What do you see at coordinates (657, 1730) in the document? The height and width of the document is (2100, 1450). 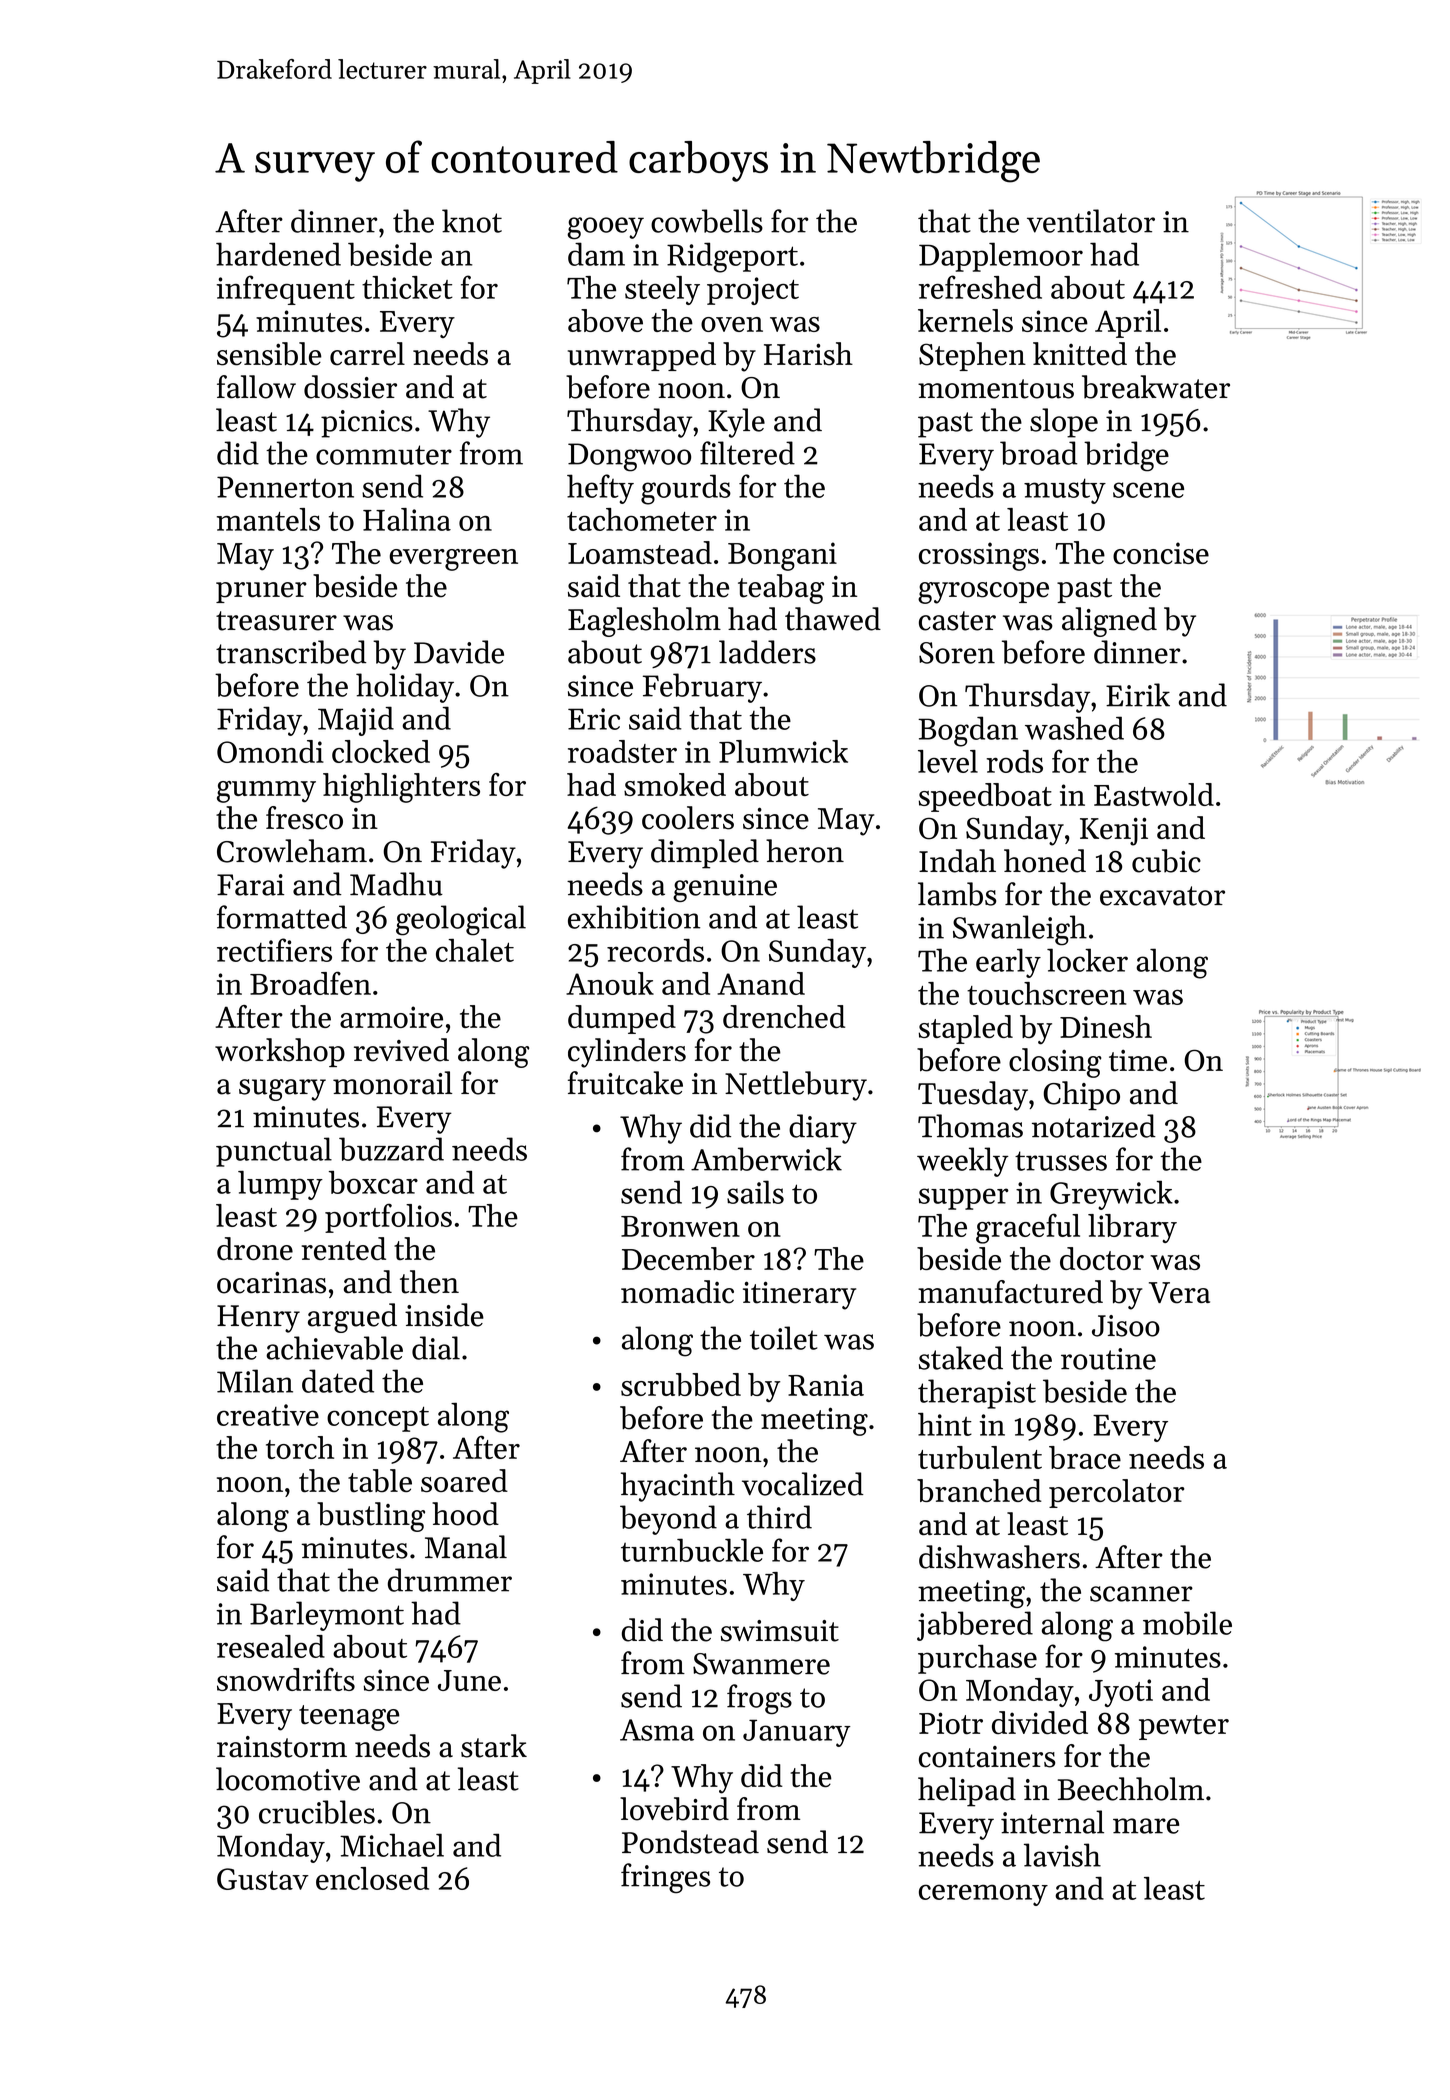 I see `Asma` at bounding box center [657, 1730].
